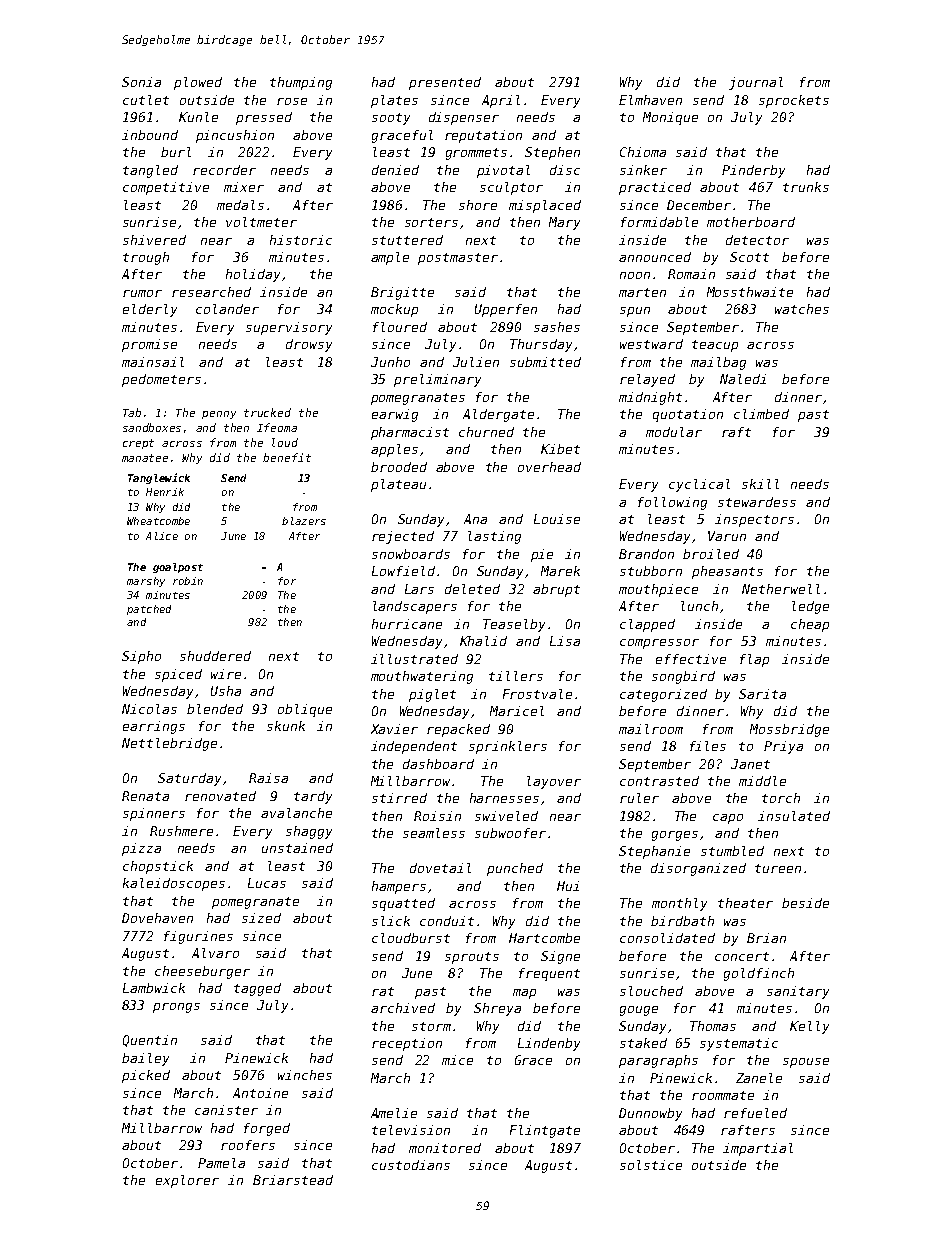  Describe the element at coordinates (654, 852) in the page. I see `Stephanie` at that location.
